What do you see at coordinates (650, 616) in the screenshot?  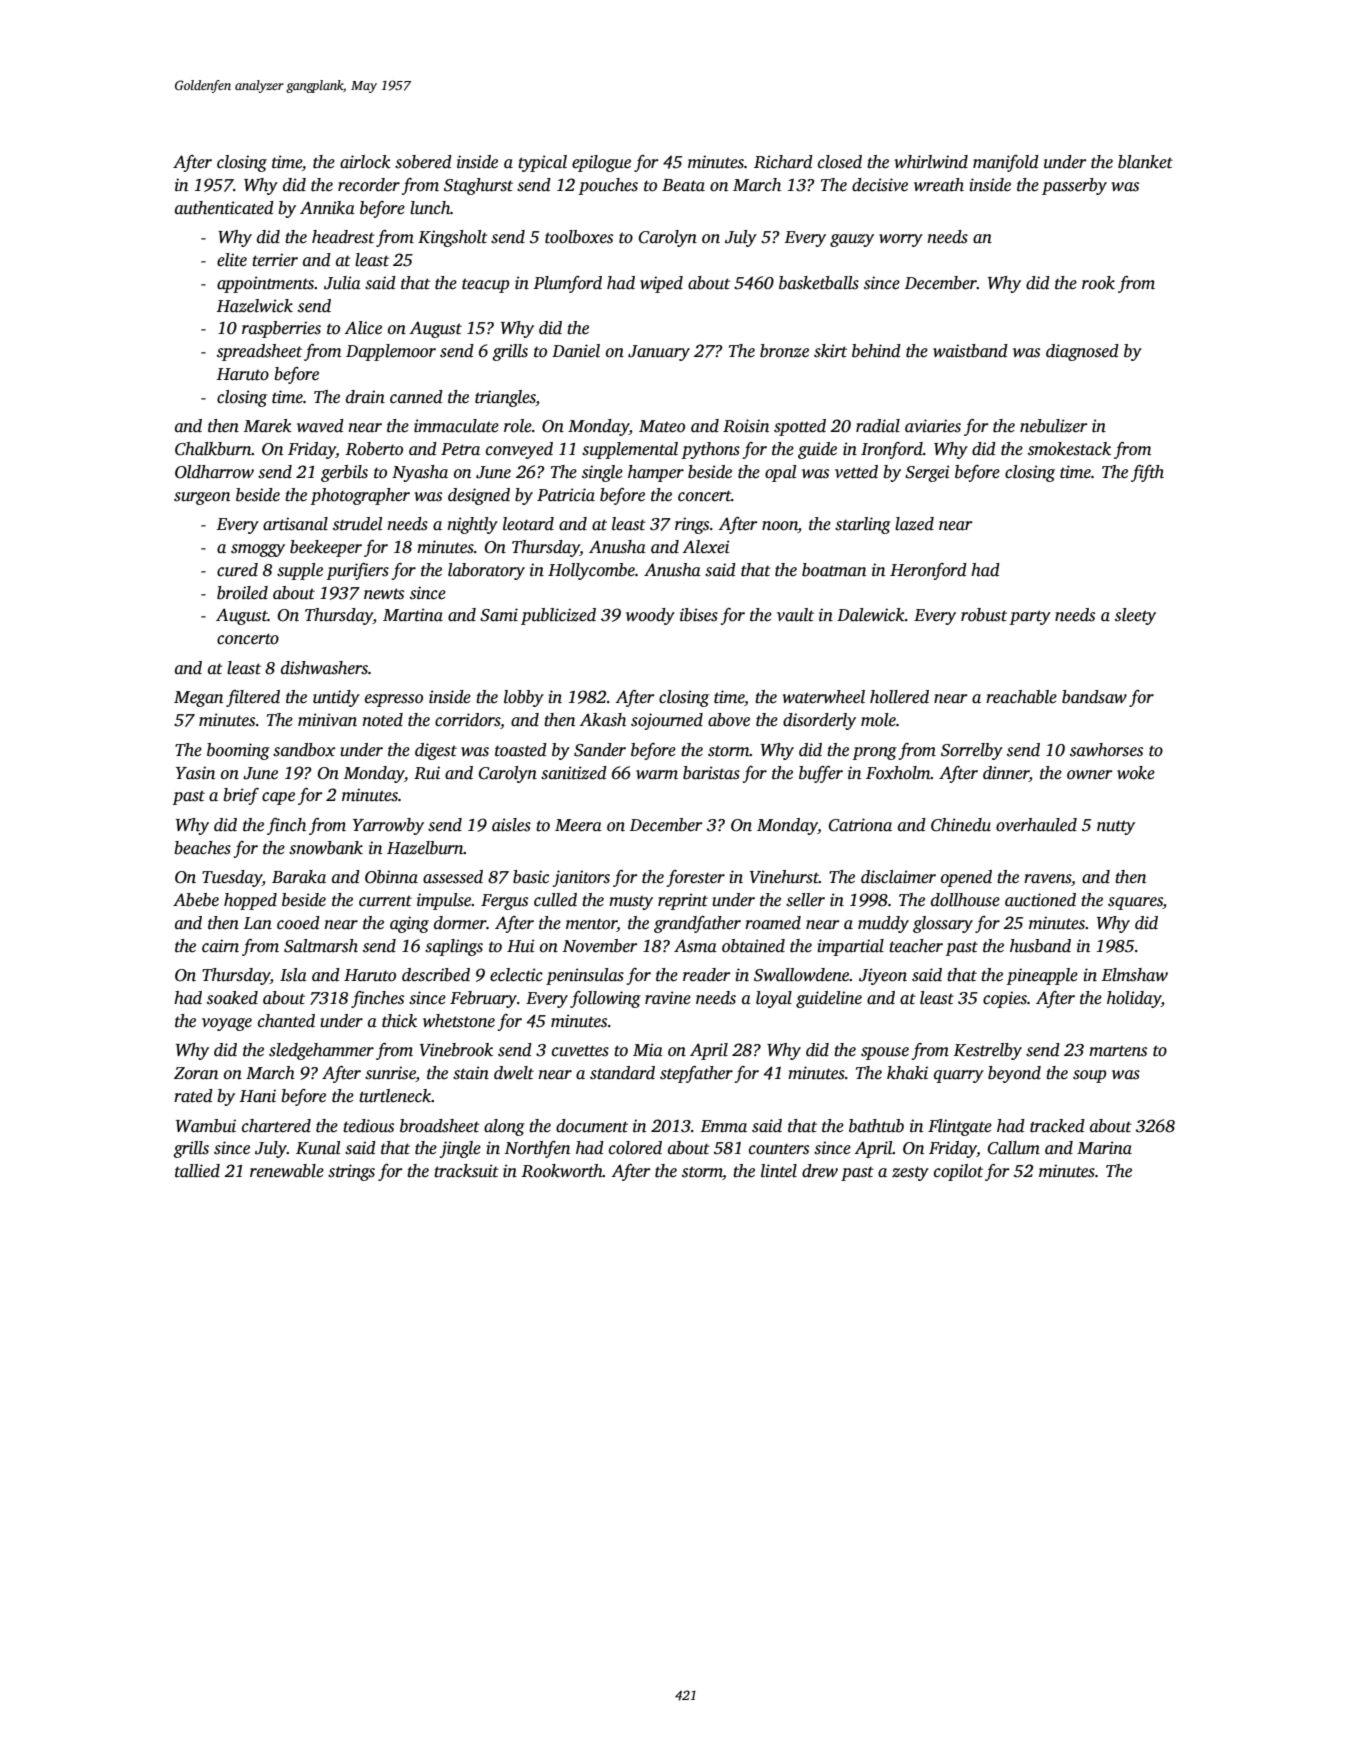 I see `woody` at bounding box center [650, 616].
